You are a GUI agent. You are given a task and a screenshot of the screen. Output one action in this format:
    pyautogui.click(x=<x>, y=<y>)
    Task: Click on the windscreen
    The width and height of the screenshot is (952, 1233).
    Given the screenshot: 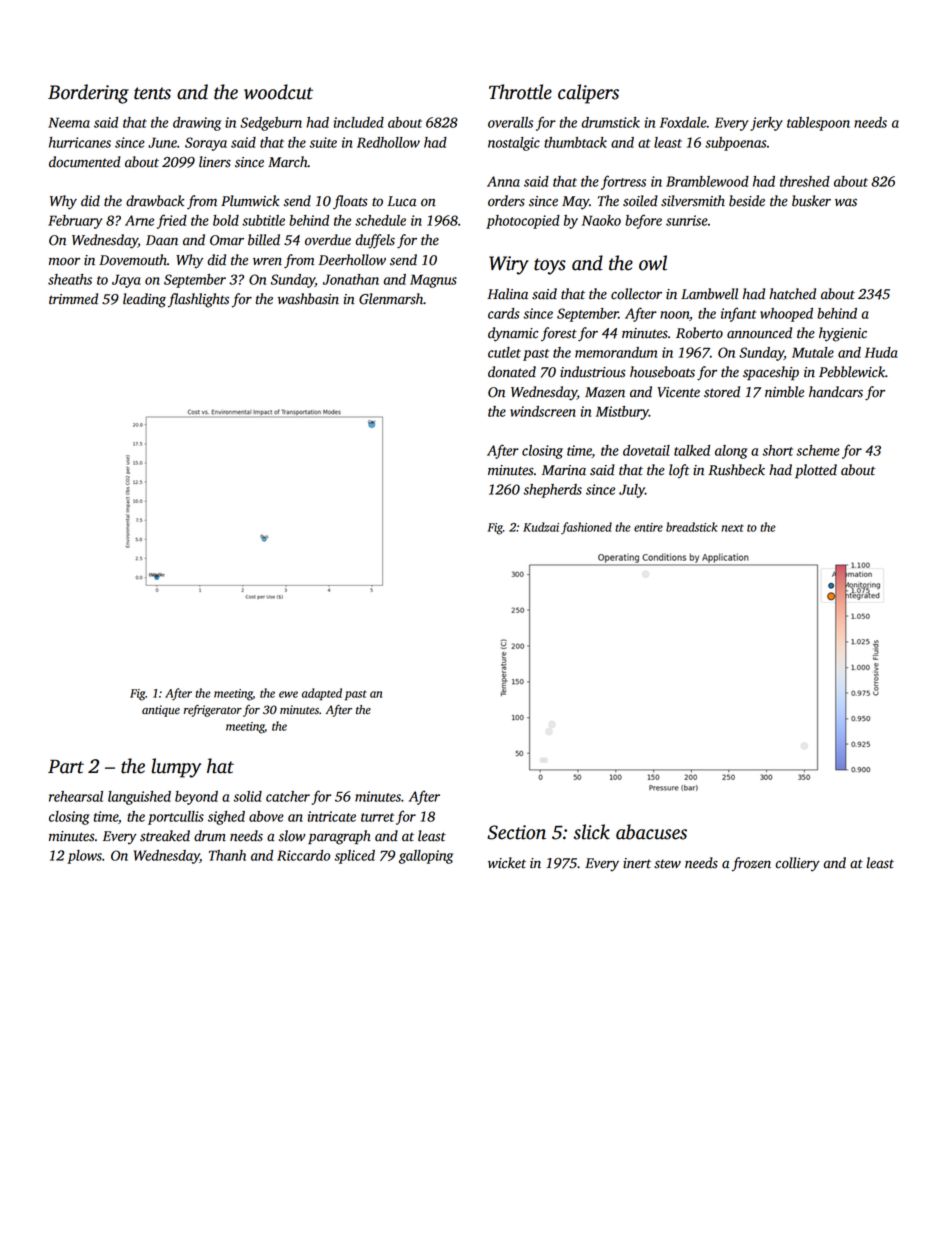 What is the action you would take?
    pyautogui.click(x=543, y=411)
